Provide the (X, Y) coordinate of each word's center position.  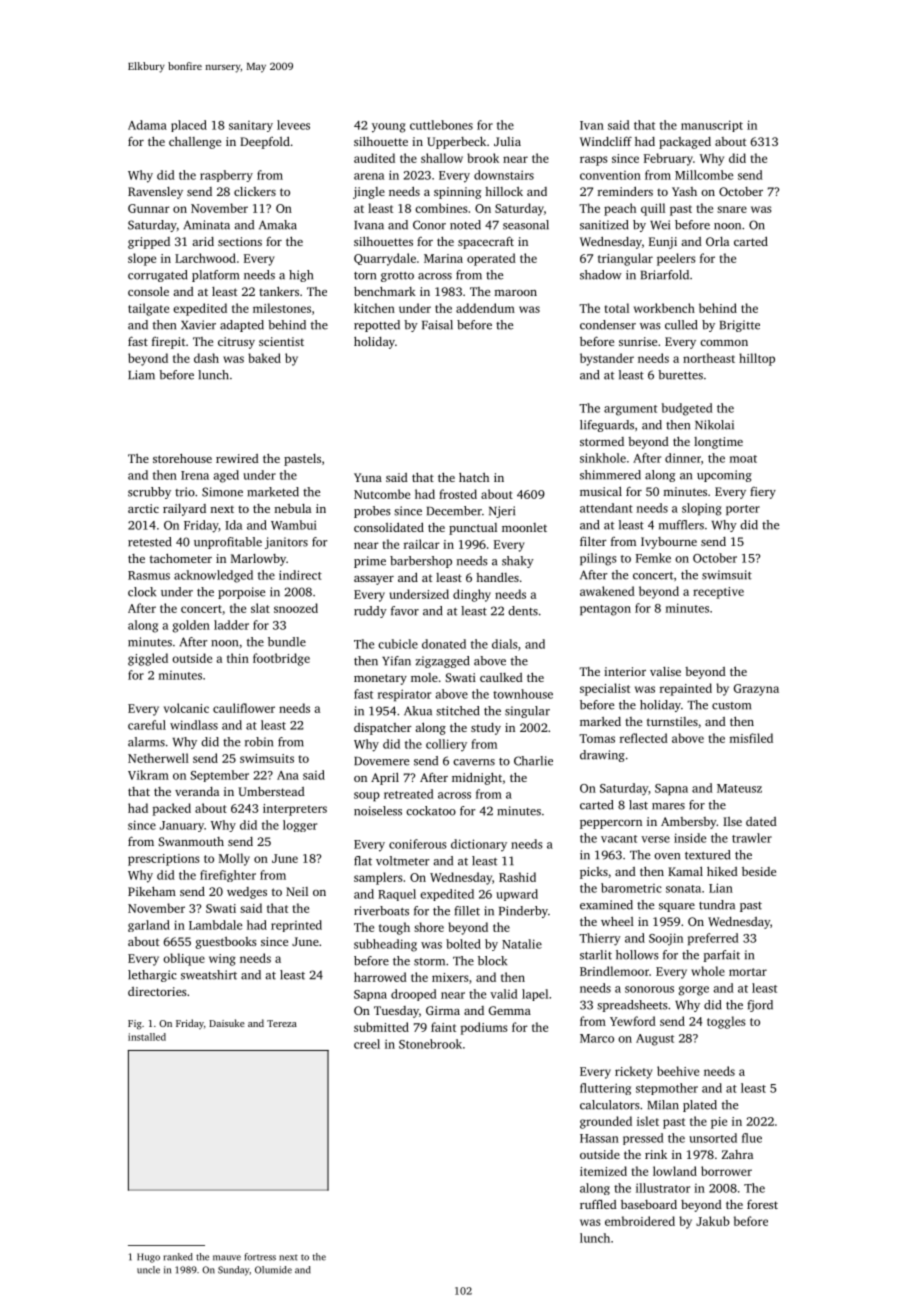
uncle (148, 1270)
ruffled (598, 1204)
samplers (378, 878)
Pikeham (152, 891)
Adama (147, 125)
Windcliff (606, 141)
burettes (680, 375)
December (454, 511)
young (388, 128)
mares (668, 806)
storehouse (182, 458)
